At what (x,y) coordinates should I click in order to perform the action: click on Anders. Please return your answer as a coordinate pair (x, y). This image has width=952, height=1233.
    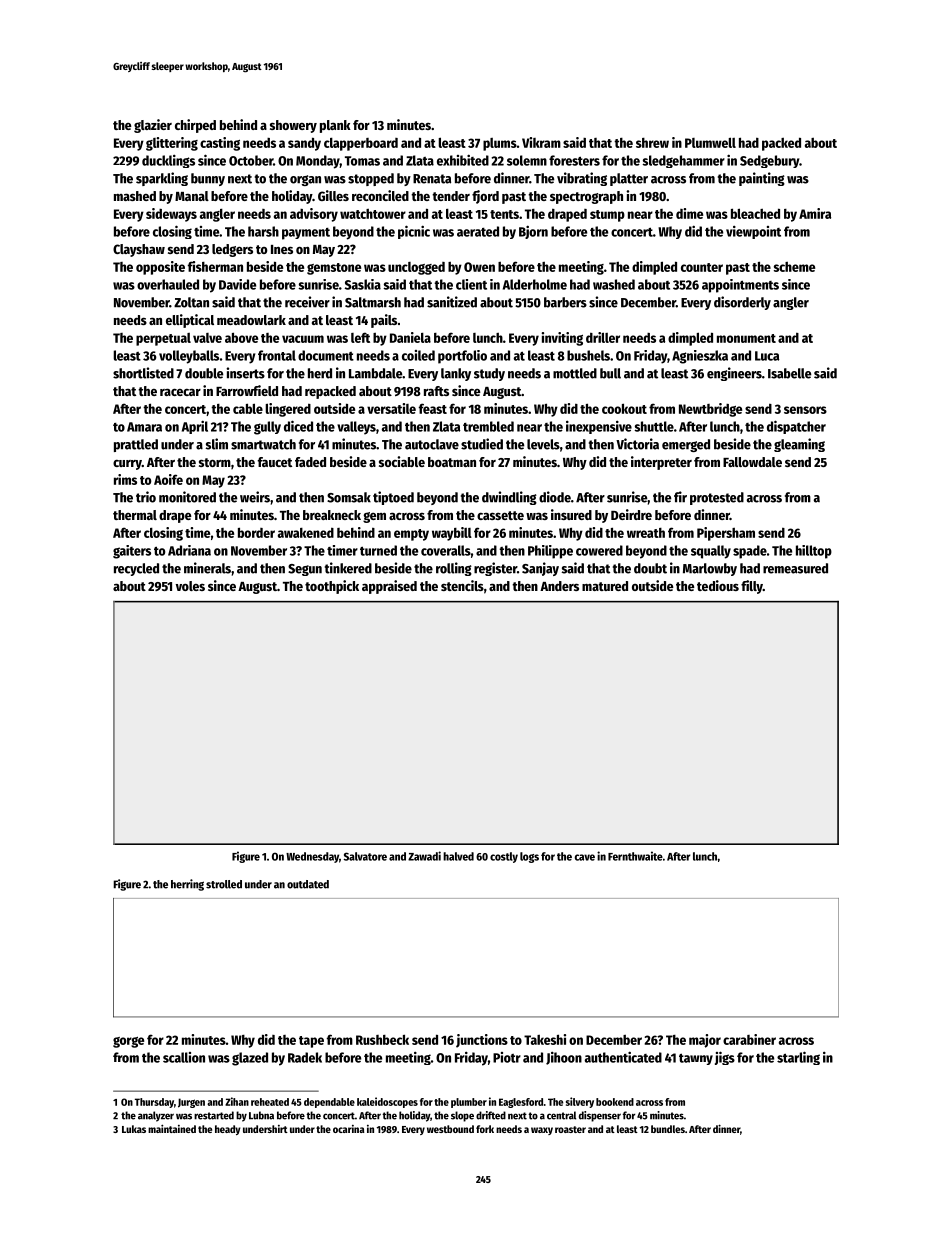
    Looking at the image, I should click on (559, 586).
